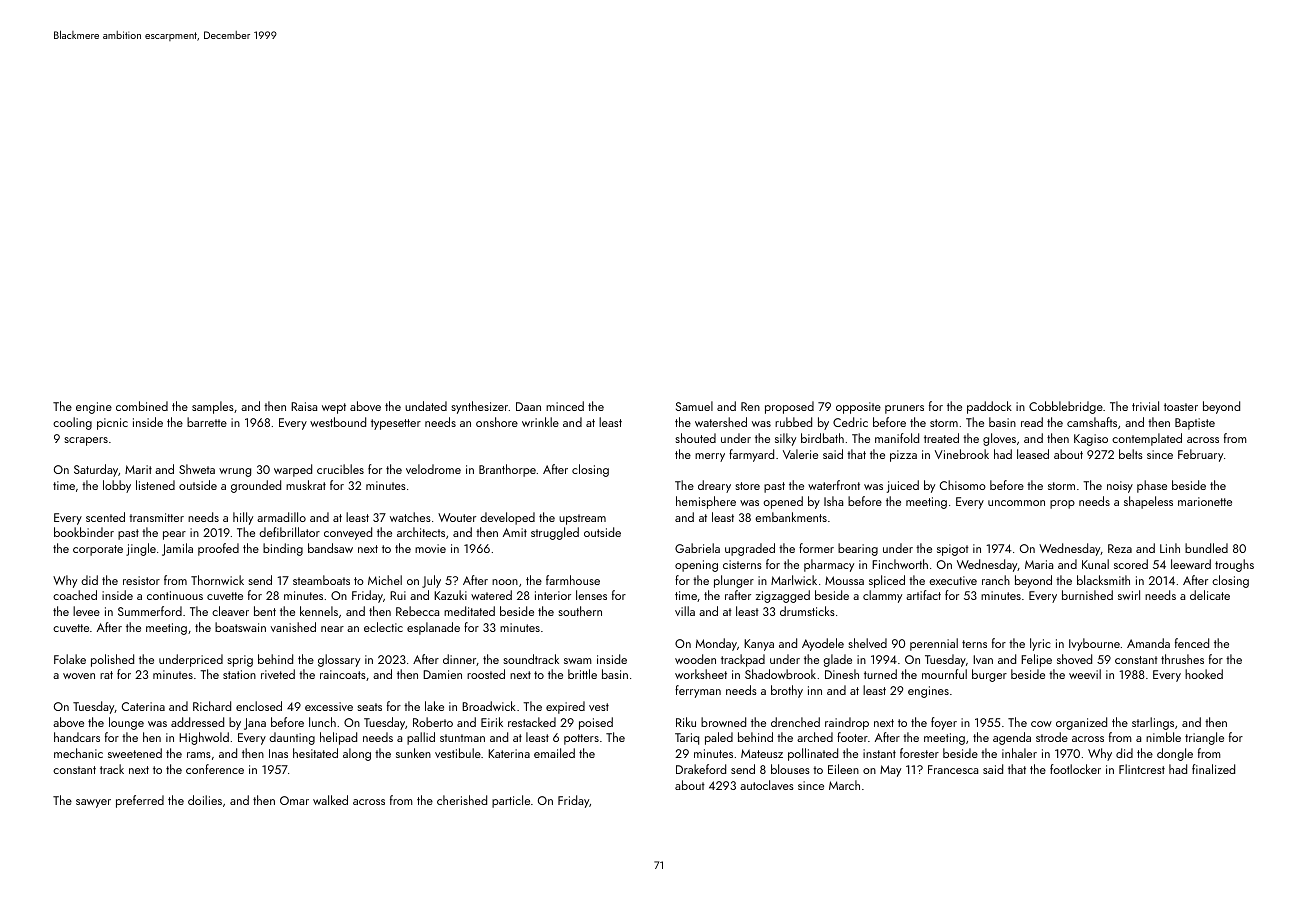 This page has height=924, width=1308. Describe the element at coordinates (716, 644) in the page. I see `Monday` at that location.
